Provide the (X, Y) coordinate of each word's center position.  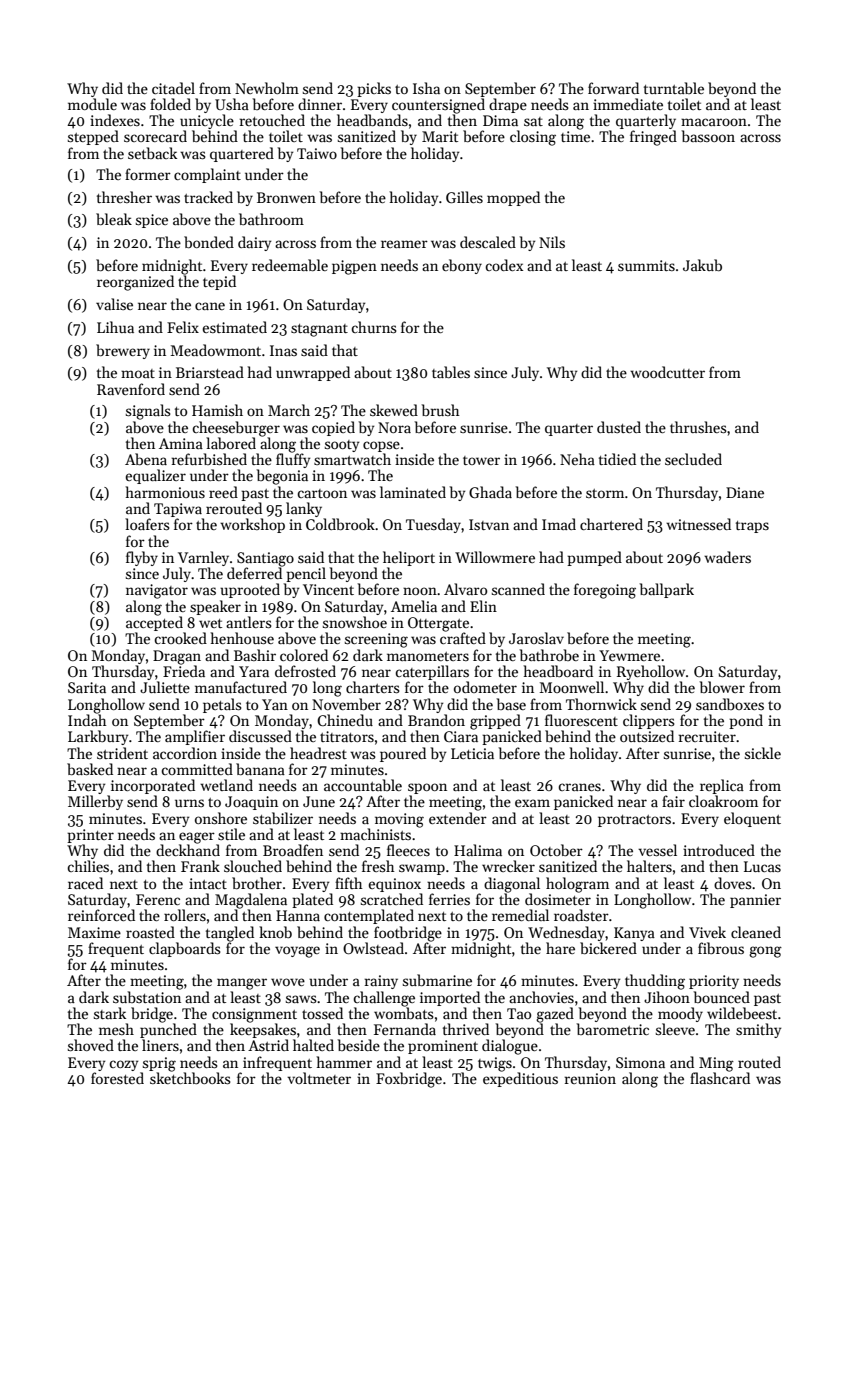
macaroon (714, 122)
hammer (344, 1062)
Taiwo (317, 153)
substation (147, 997)
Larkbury (98, 737)
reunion (590, 1078)
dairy (254, 243)
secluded (693, 459)
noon (420, 591)
